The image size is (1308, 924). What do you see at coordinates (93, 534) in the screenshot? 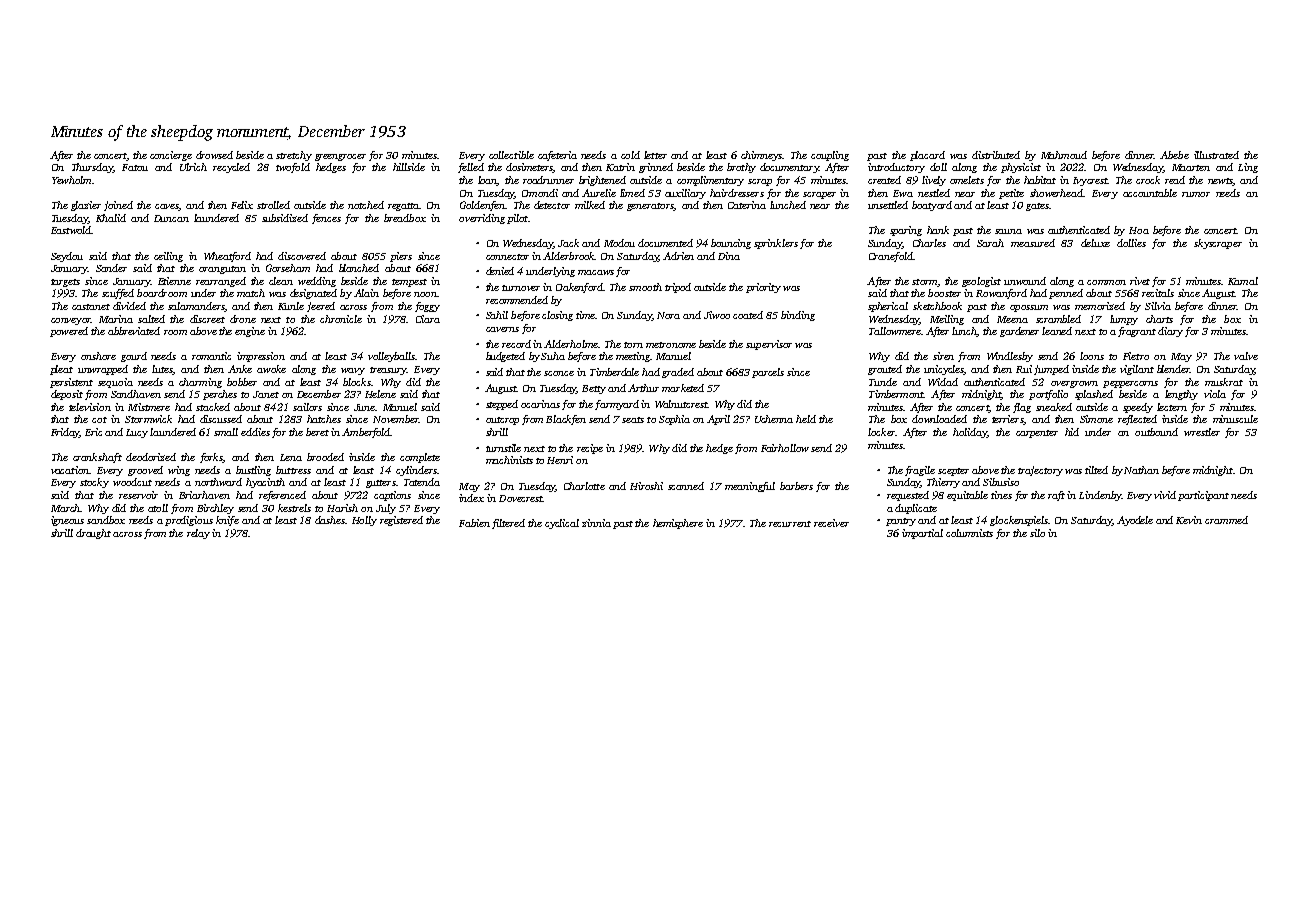
I see `drought` at bounding box center [93, 534].
